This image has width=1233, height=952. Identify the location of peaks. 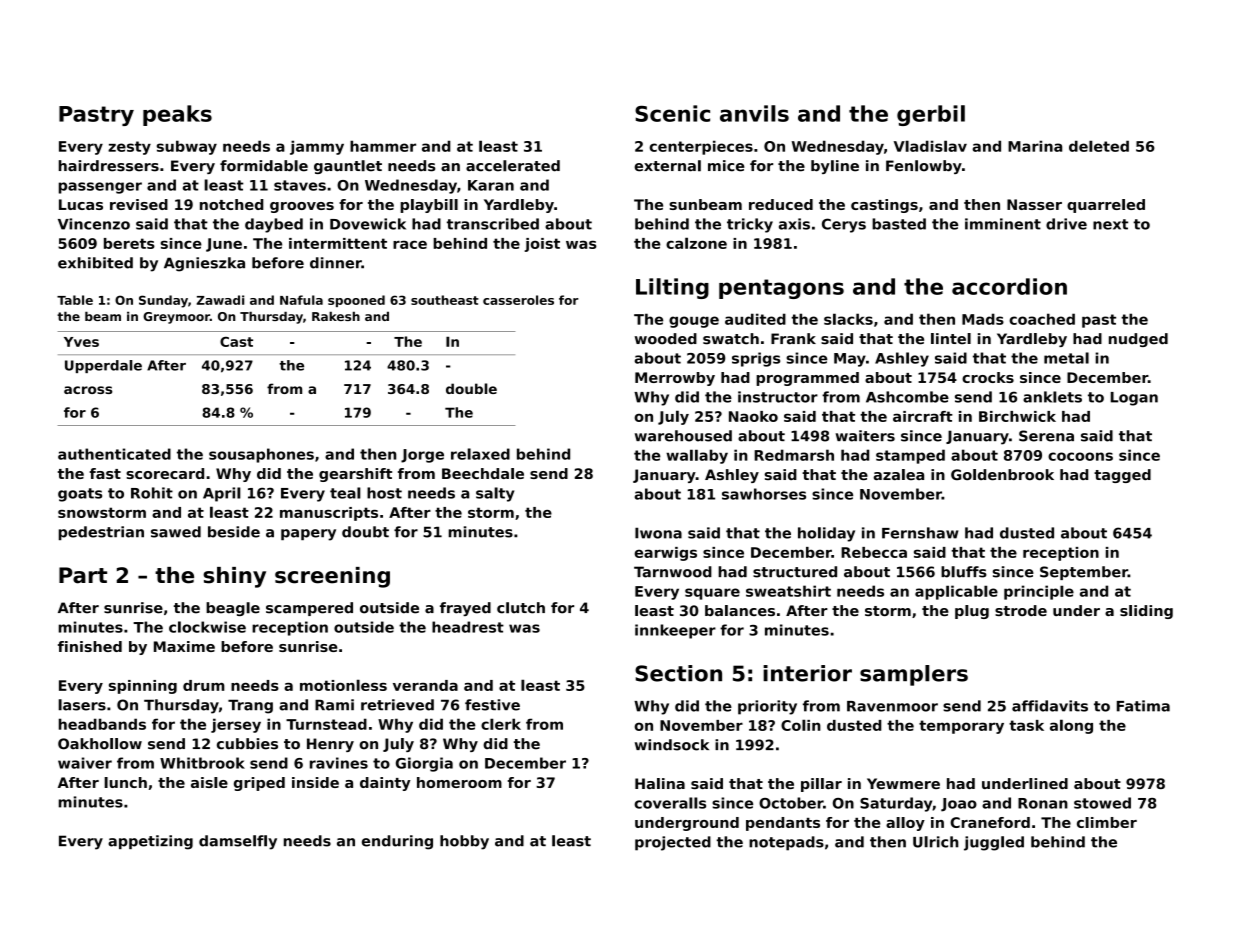
(177, 115).
